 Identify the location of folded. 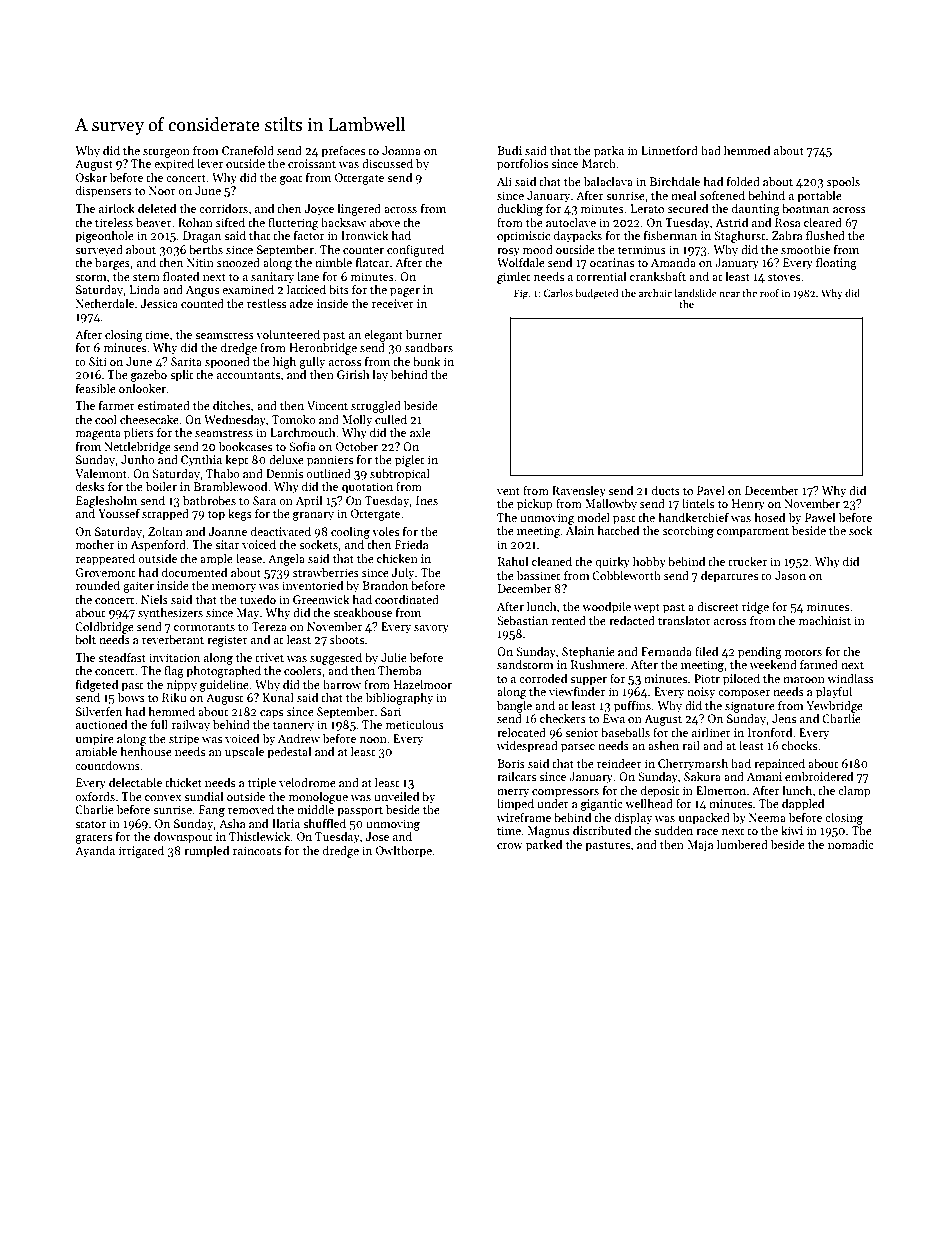
(743, 181).
